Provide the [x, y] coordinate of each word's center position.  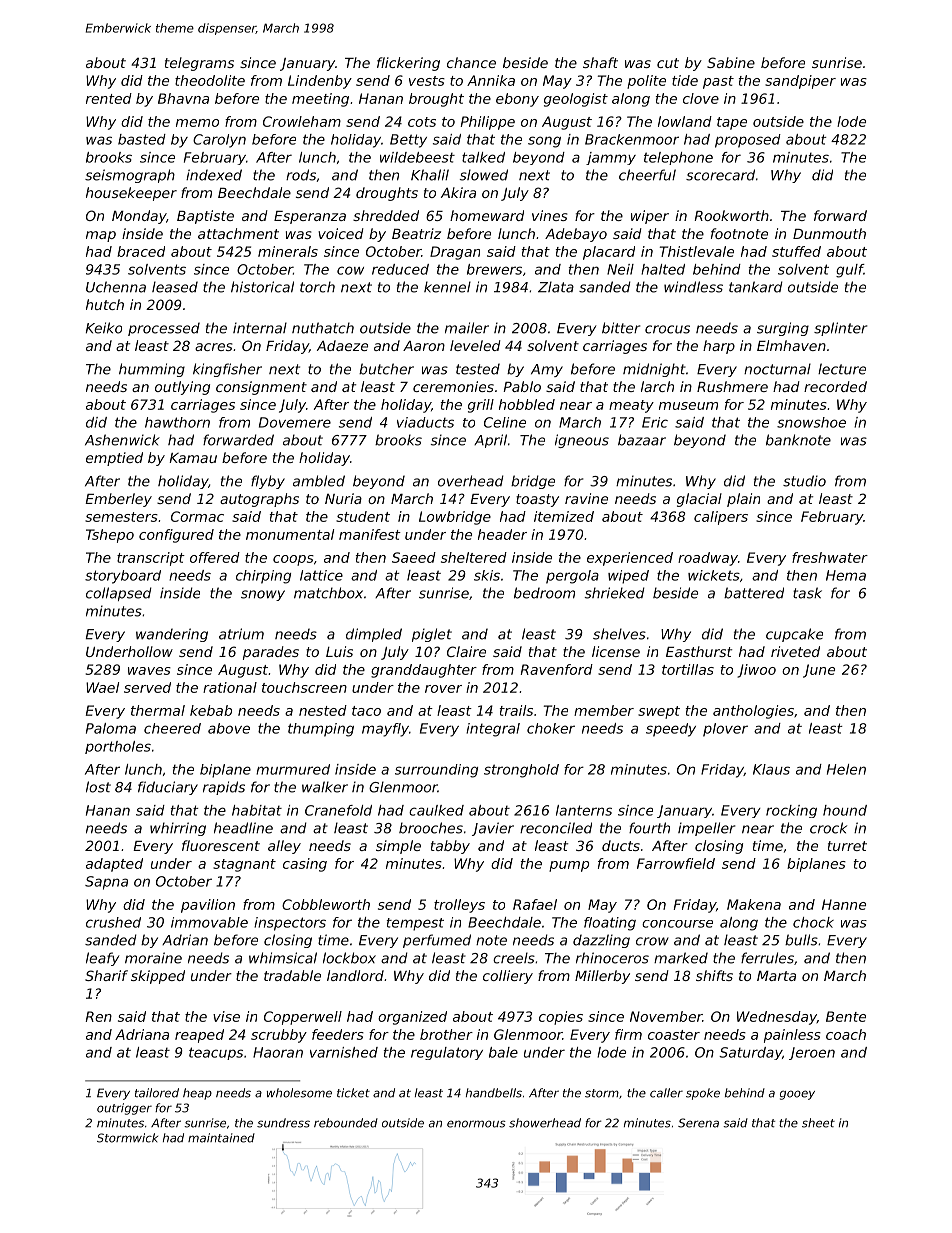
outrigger [124, 1109]
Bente [846, 1016]
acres [213, 347]
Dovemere [295, 422]
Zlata [556, 287]
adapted [114, 865]
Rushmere [732, 386]
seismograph [130, 176]
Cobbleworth [326, 904]
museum [688, 406]
